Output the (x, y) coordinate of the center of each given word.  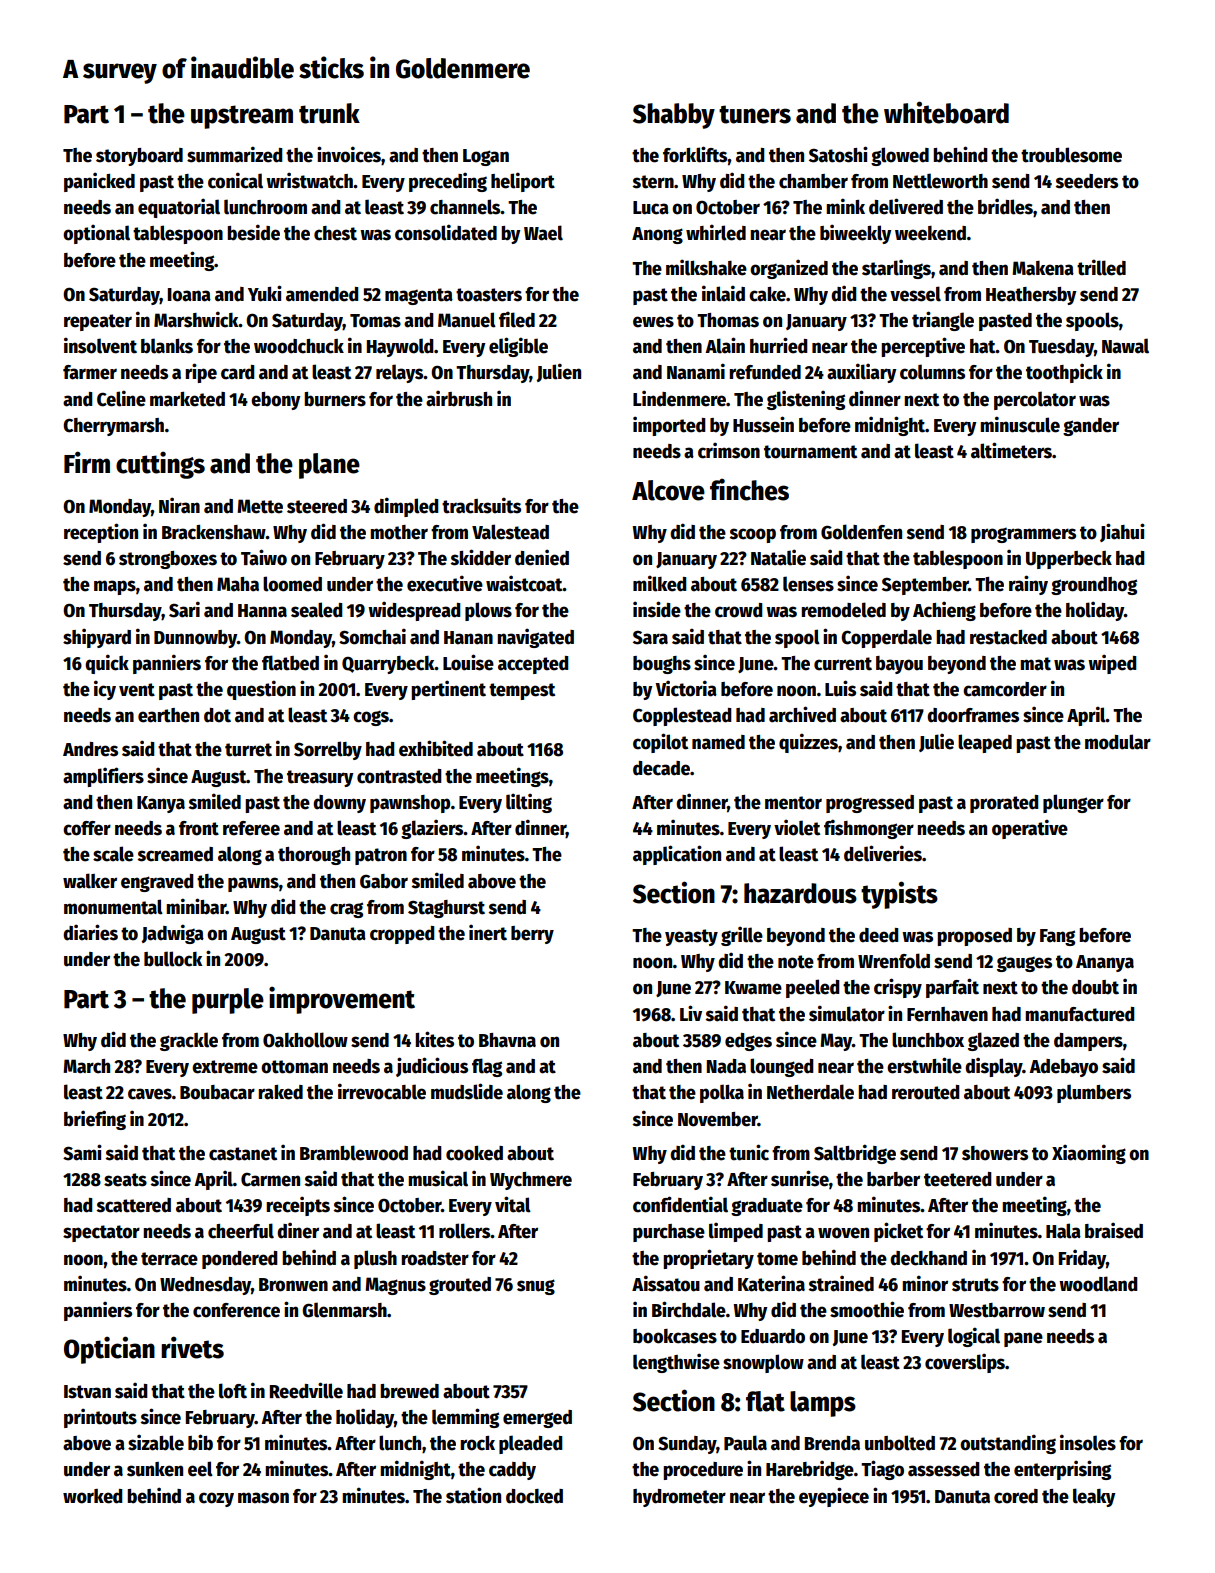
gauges (1024, 964)
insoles (1088, 1442)
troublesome (1071, 155)
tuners (755, 114)
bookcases (675, 1336)
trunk (329, 113)
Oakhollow (305, 1040)
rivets (192, 1347)
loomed (292, 584)
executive (445, 583)
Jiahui (1122, 532)
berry (532, 935)
